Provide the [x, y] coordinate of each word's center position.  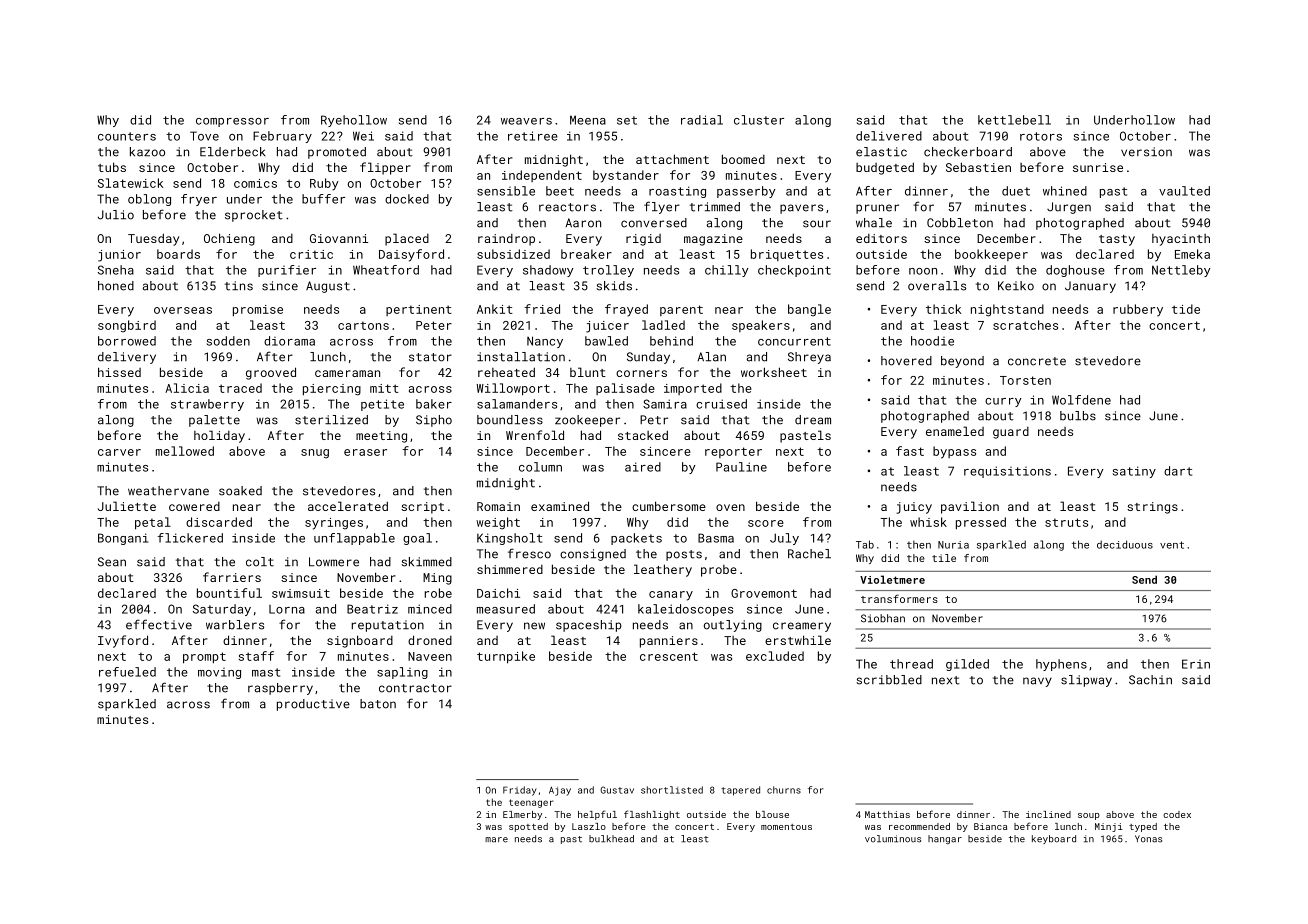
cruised [721, 404]
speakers [761, 326]
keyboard [1054, 839]
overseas [183, 310]
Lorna [287, 609]
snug [315, 454]
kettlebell [1014, 120]
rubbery [1138, 310]
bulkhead [611, 839]
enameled [955, 431]
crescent [669, 656]
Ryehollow [354, 121]
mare [496, 840]
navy [1037, 682]
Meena [588, 120]
